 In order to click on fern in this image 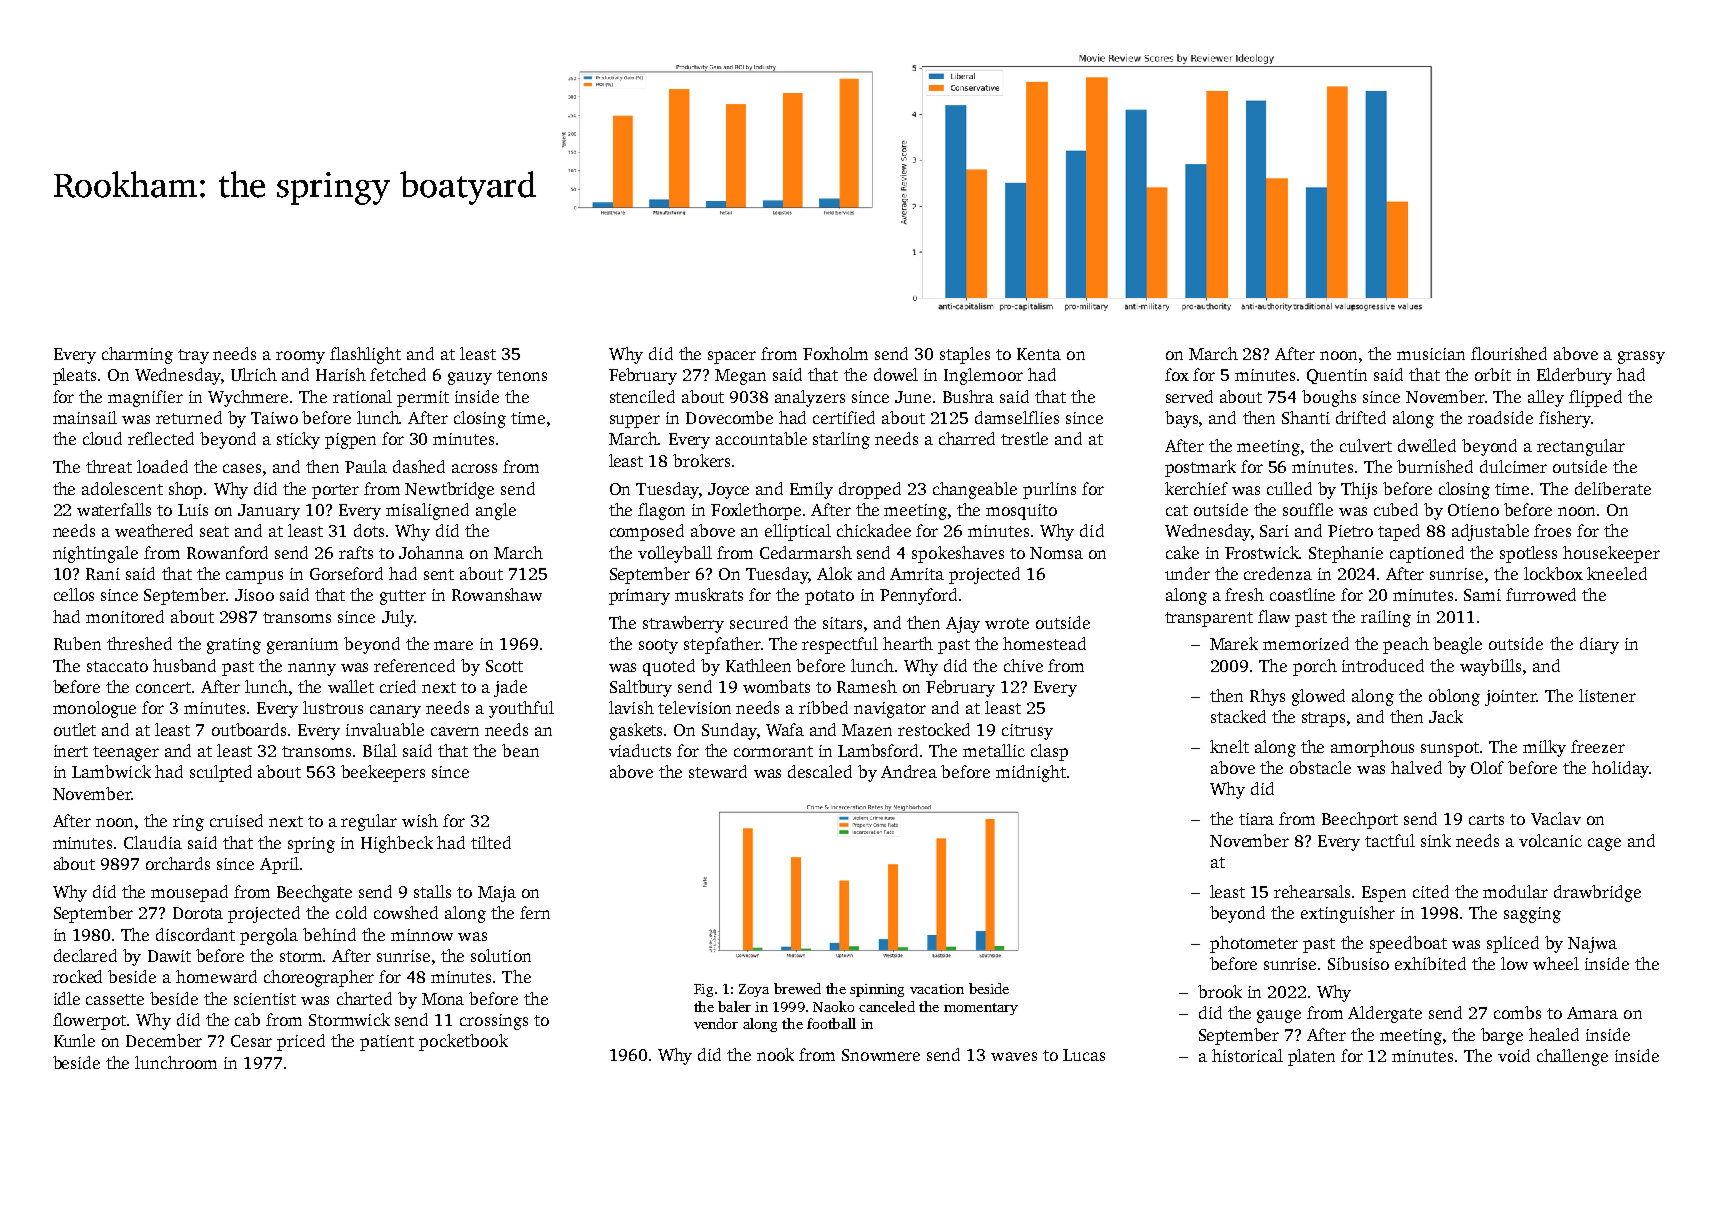, I will do `click(535, 912)`.
